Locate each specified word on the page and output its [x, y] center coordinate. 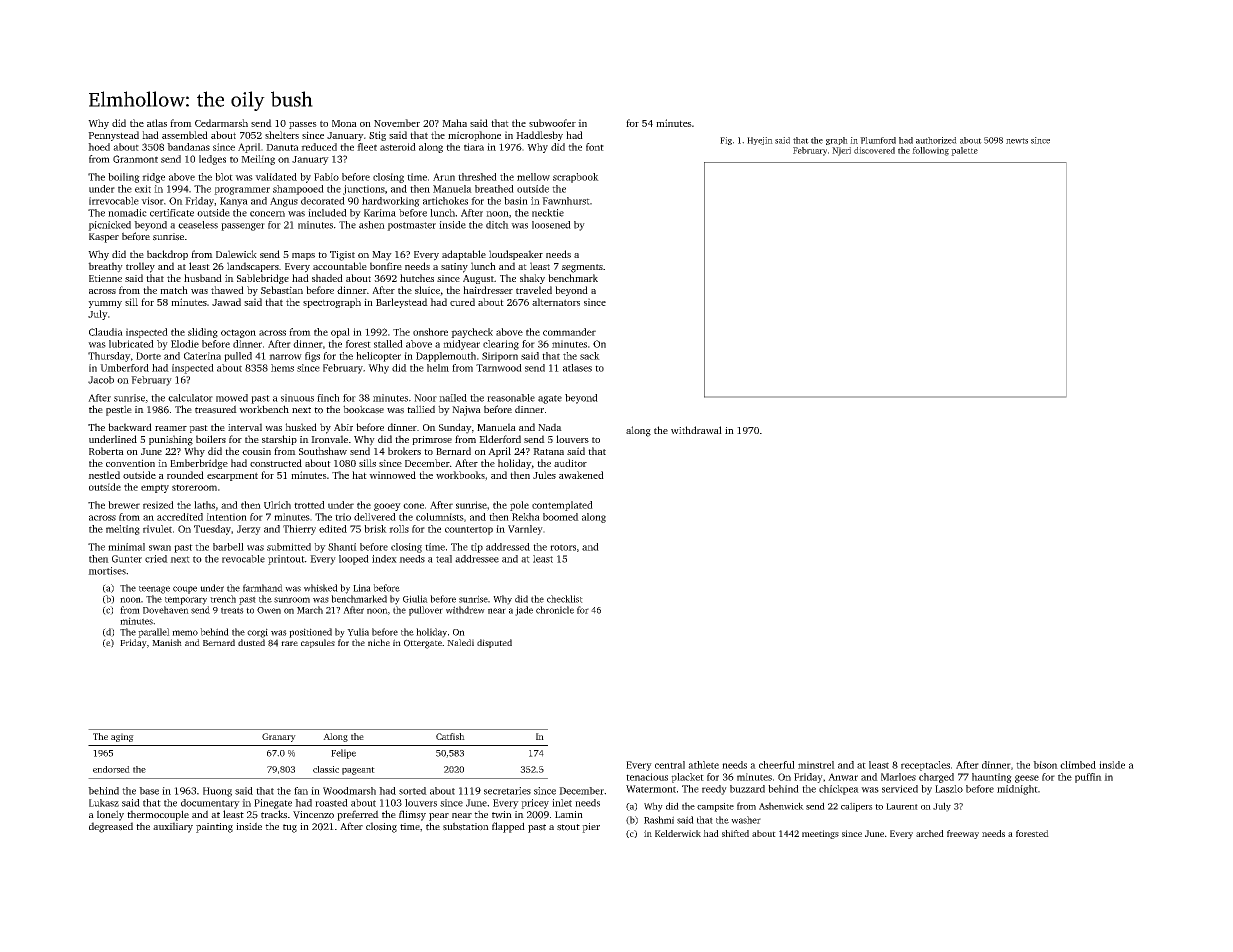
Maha [454, 123]
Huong [217, 792]
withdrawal [696, 430]
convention [130, 463]
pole [519, 506]
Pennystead [113, 136]
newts [1017, 141]
